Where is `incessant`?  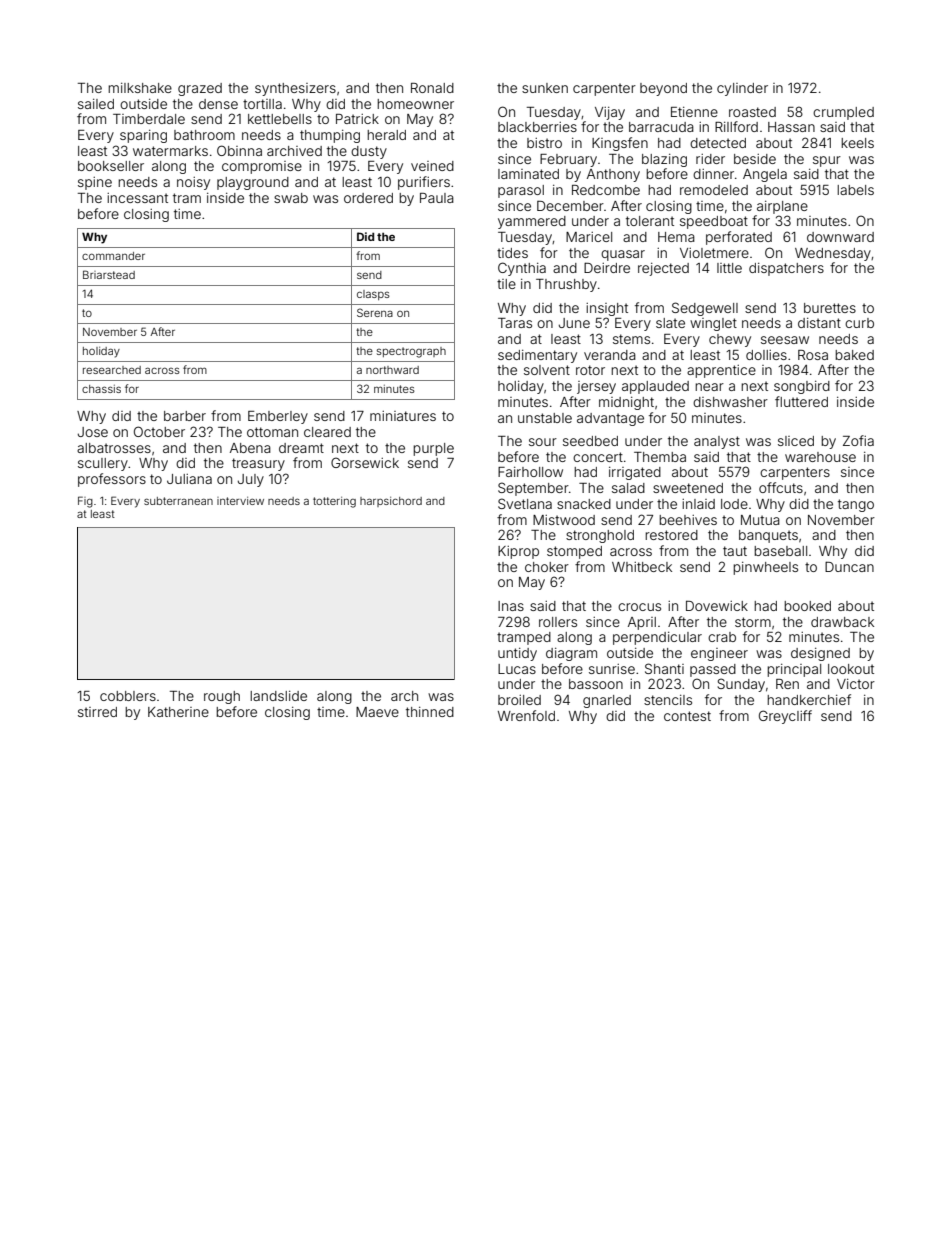
incessant is located at coordinates (137, 198).
